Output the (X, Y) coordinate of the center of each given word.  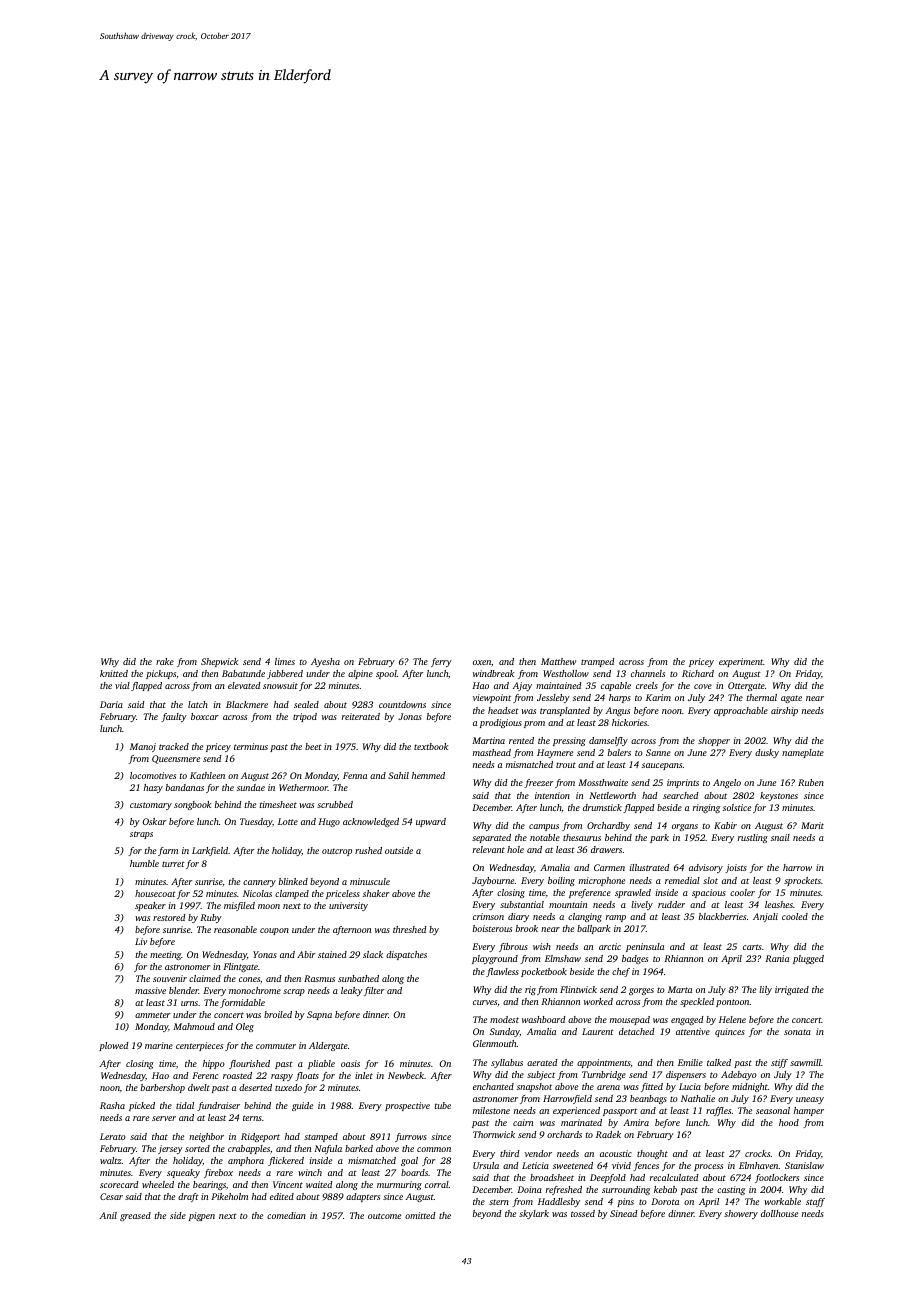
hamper (809, 1111)
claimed (205, 978)
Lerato (113, 1136)
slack (373, 954)
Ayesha (325, 662)
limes (285, 661)
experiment (741, 662)
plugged (808, 959)
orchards (564, 1134)
